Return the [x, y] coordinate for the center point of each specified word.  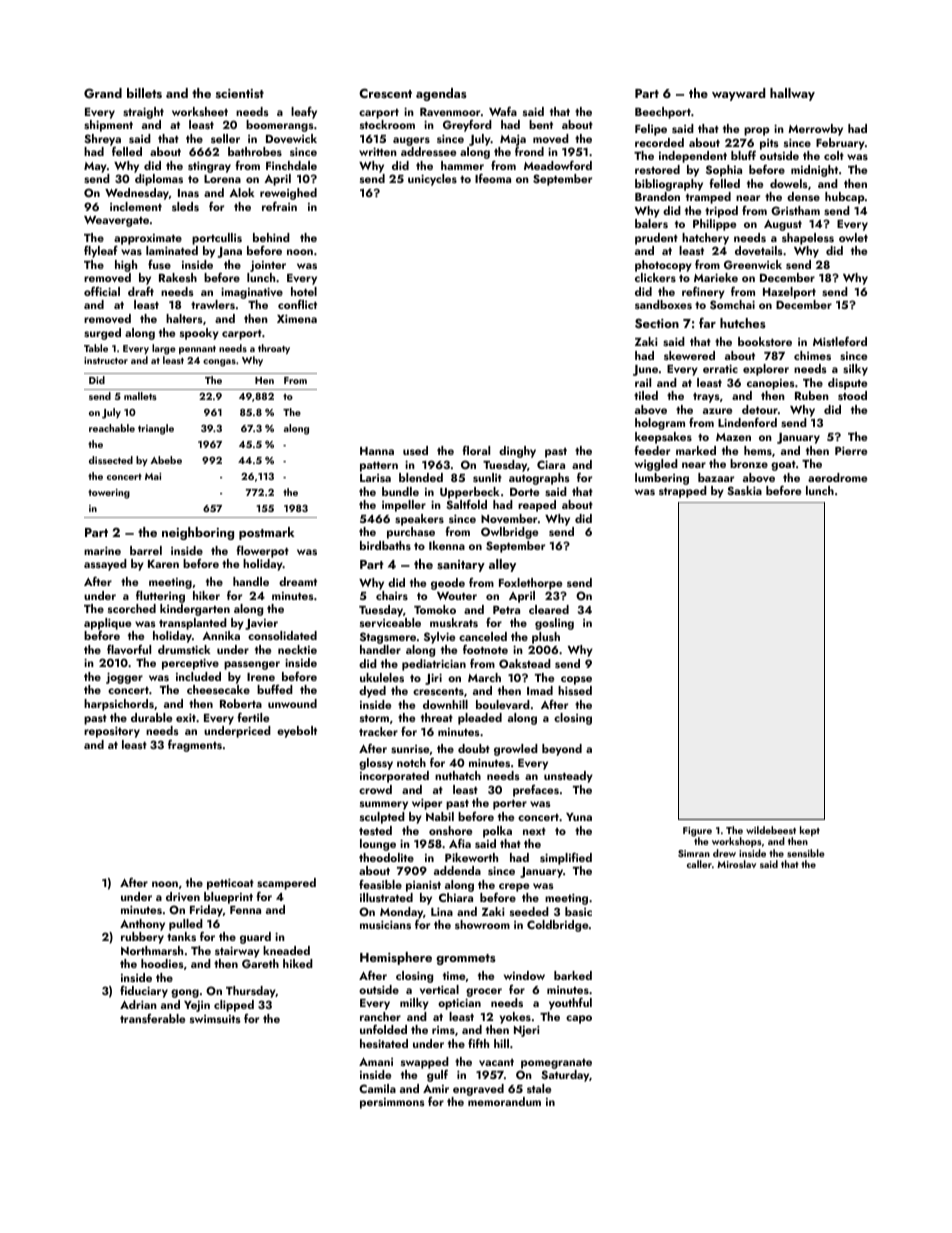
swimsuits [215, 1019]
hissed [575, 690]
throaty [274, 349]
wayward [738, 94]
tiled [646, 395]
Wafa [503, 111]
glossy [376, 764]
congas [219, 363]
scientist [240, 93]
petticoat [230, 884]
